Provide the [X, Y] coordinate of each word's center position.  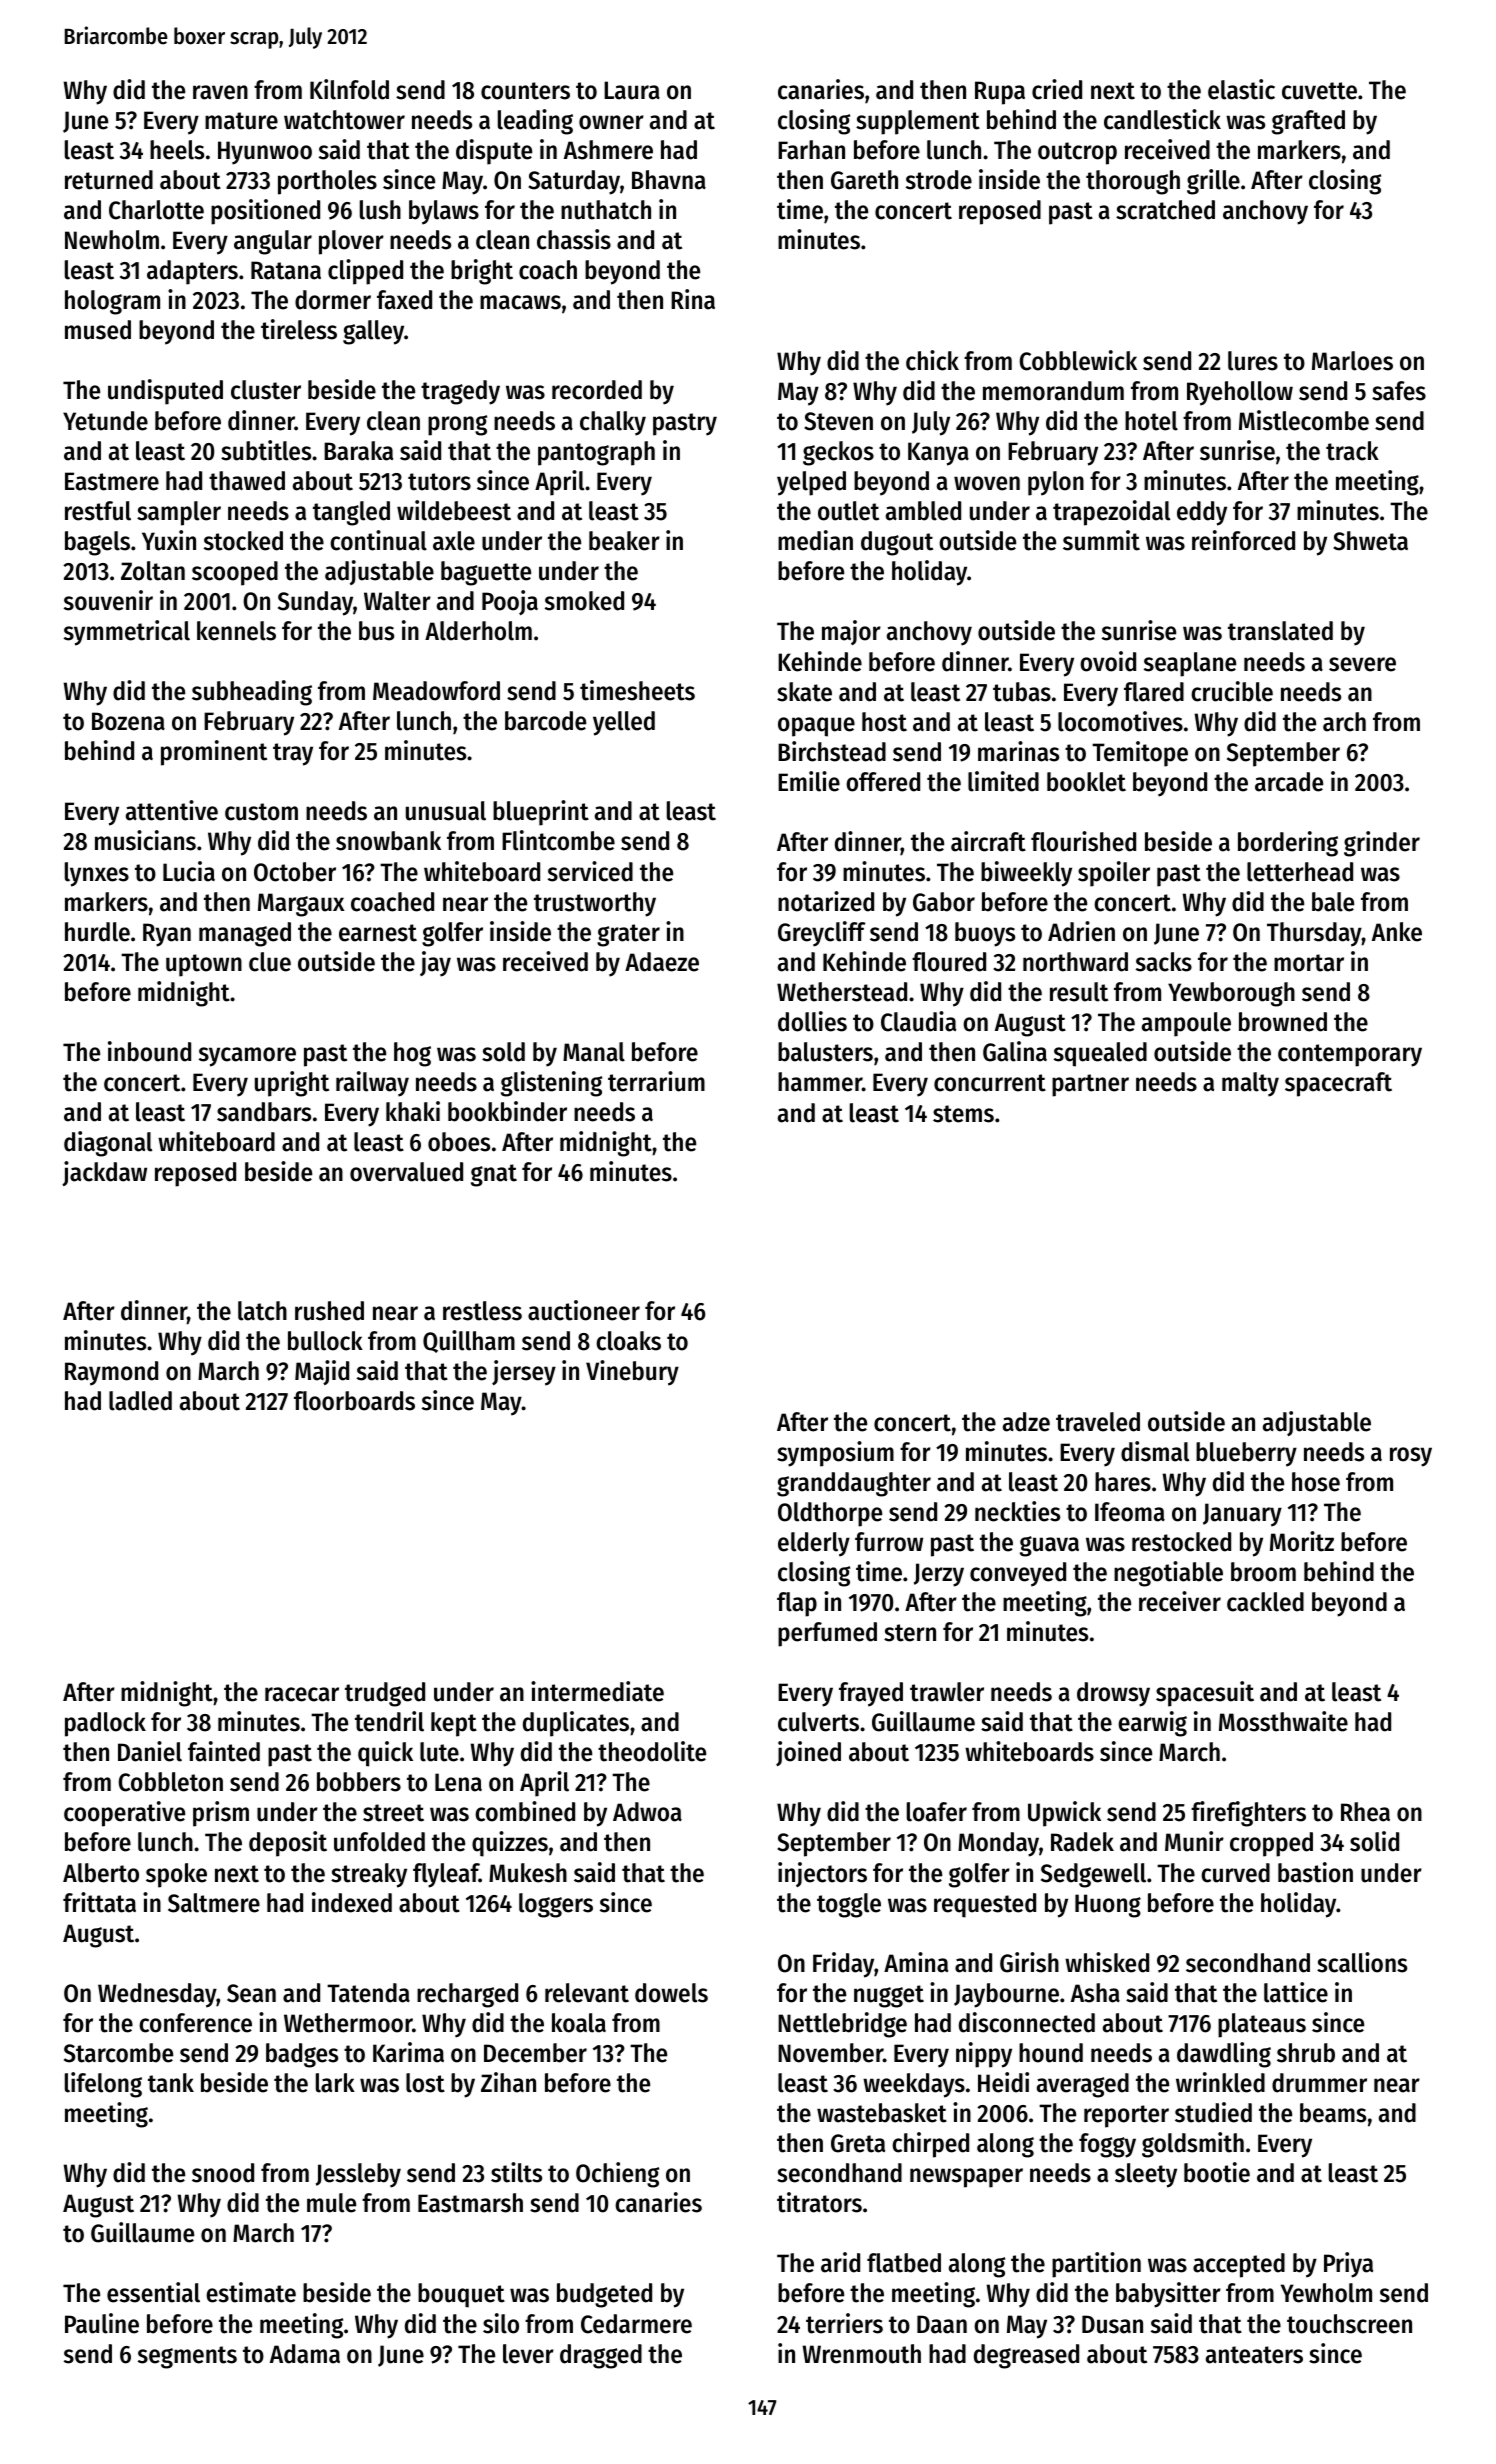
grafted [1308, 122]
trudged [385, 1694]
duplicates [576, 1724]
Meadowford [436, 691]
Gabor [944, 902]
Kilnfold [349, 89]
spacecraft [1338, 1084]
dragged [601, 2356]
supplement [918, 122]
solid [1374, 1841]
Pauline [102, 2323]
